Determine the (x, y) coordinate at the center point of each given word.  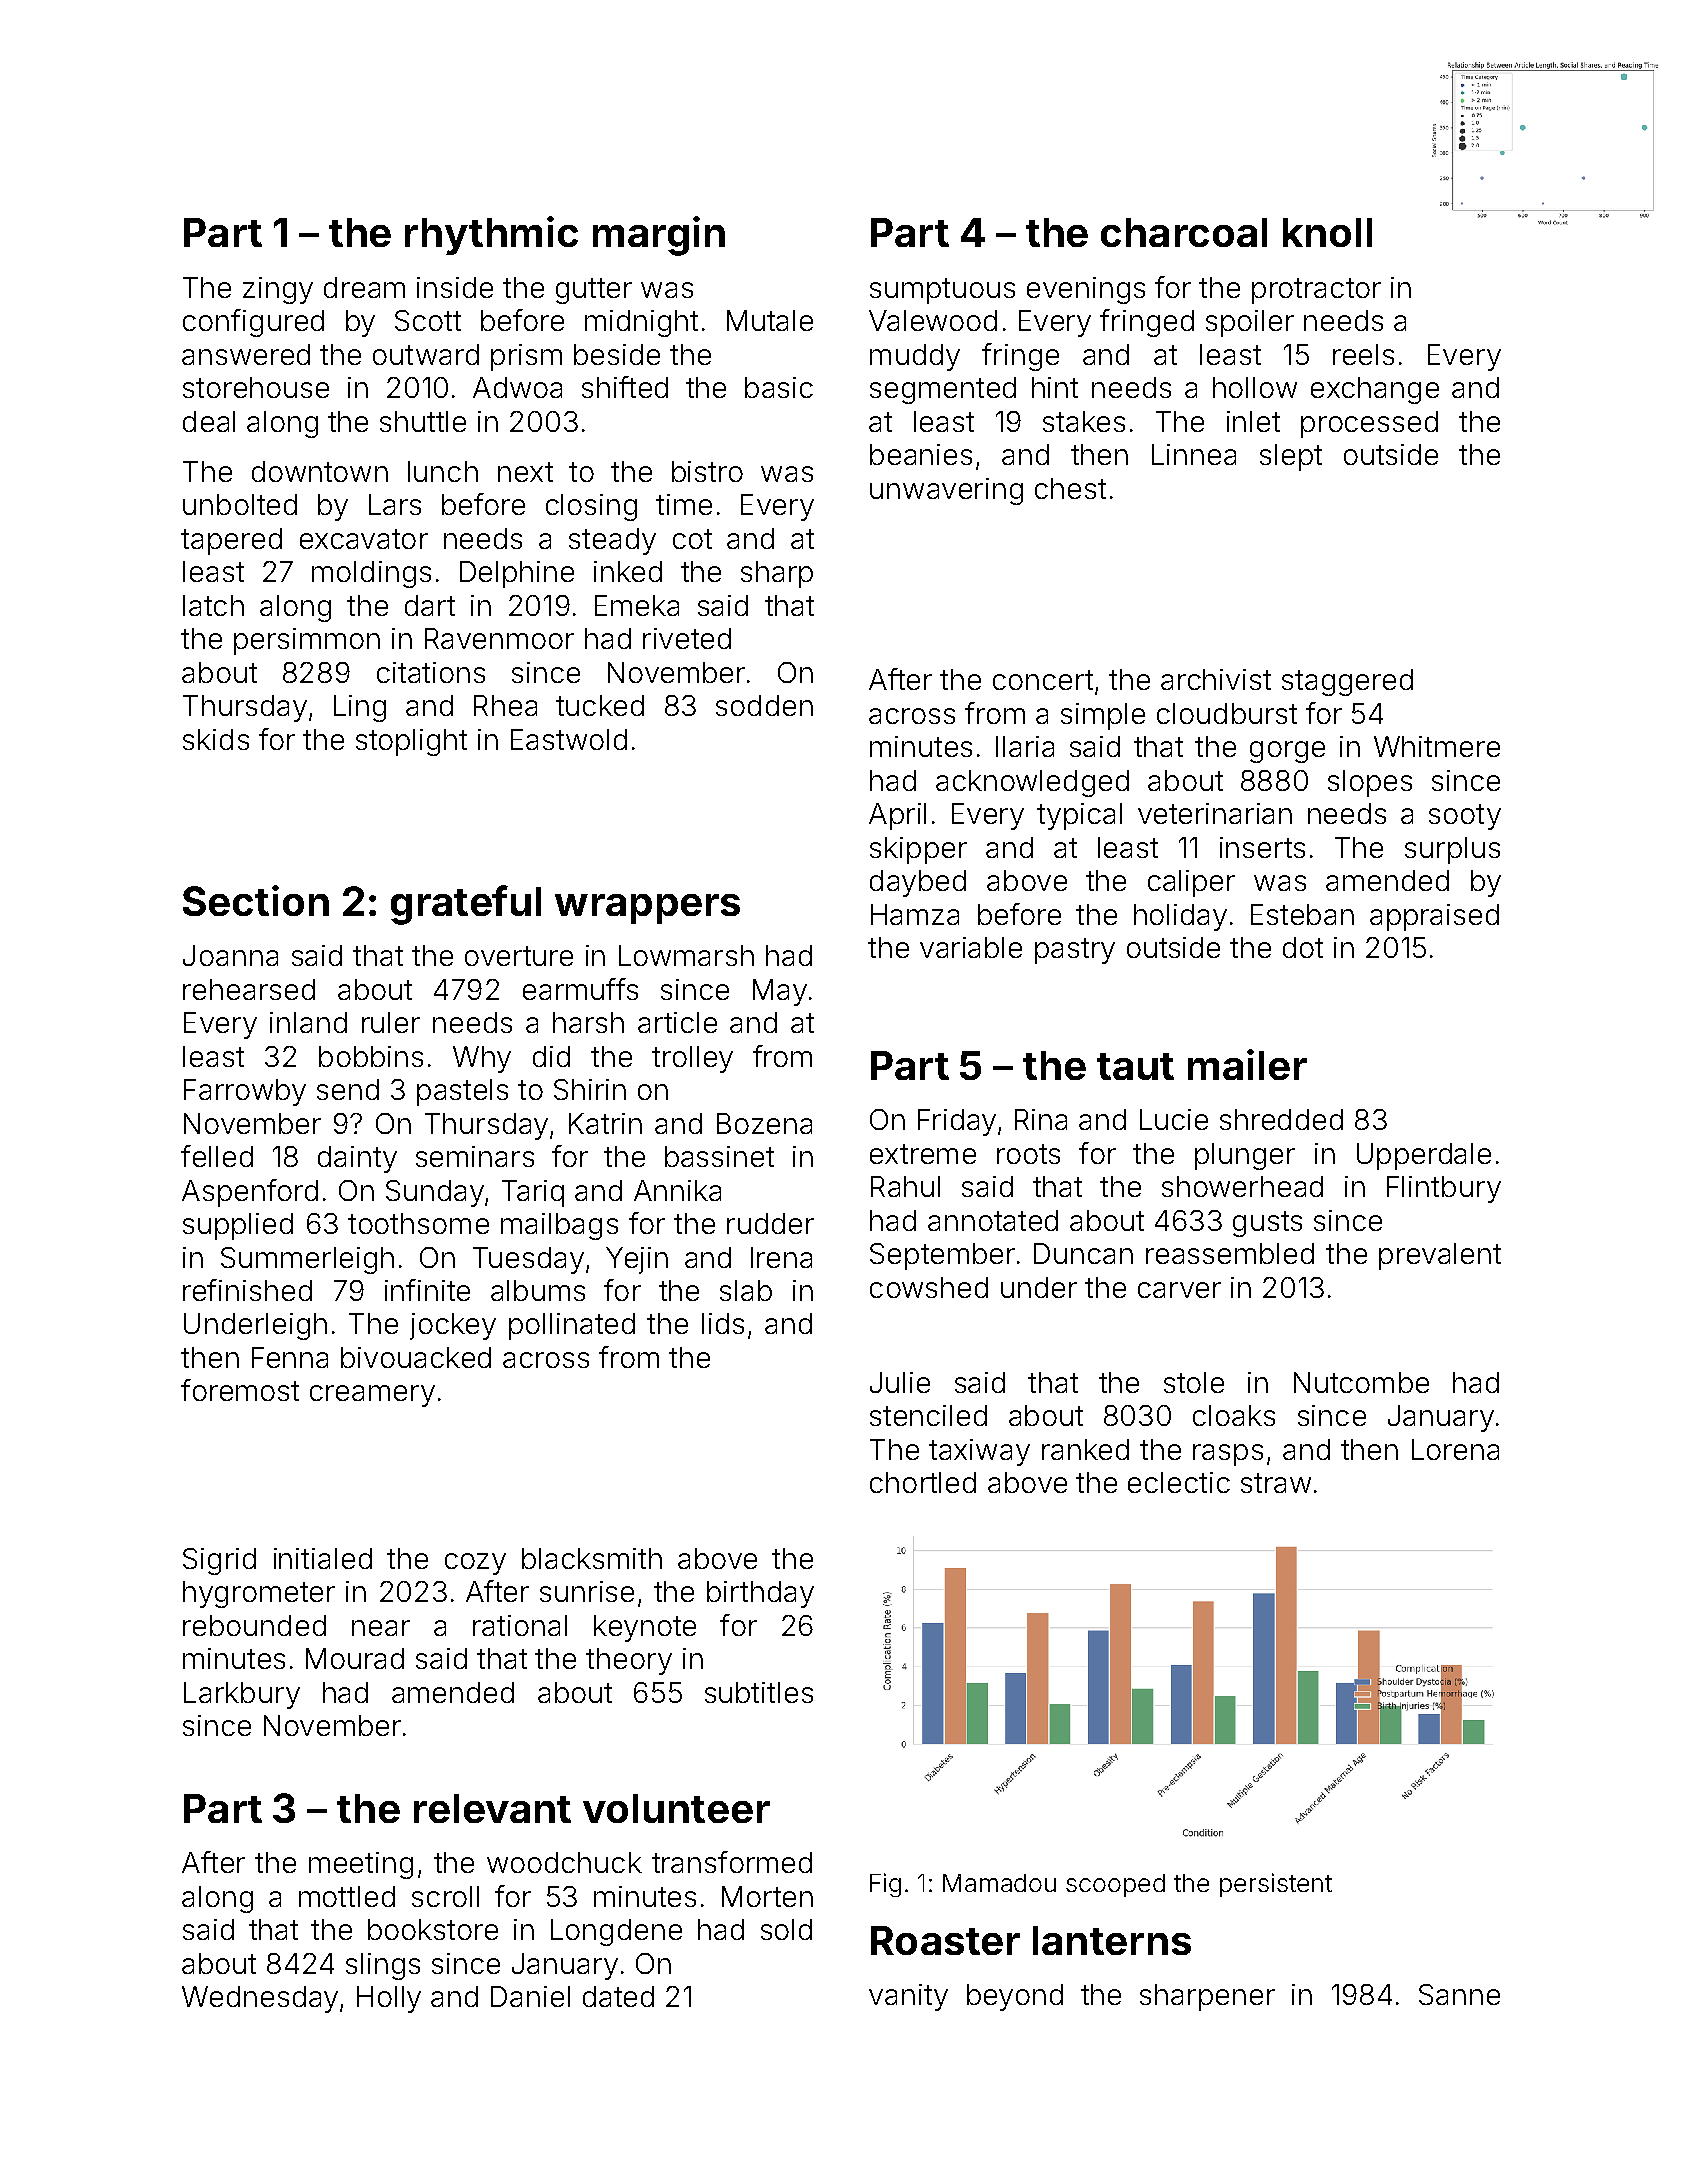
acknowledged (1032, 783)
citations (431, 672)
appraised (1434, 917)
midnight (641, 323)
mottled (347, 1896)
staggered (1347, 682)
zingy (278, 290)
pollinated (572, 1326)
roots (1028, 1154)
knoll (1327, 232)
